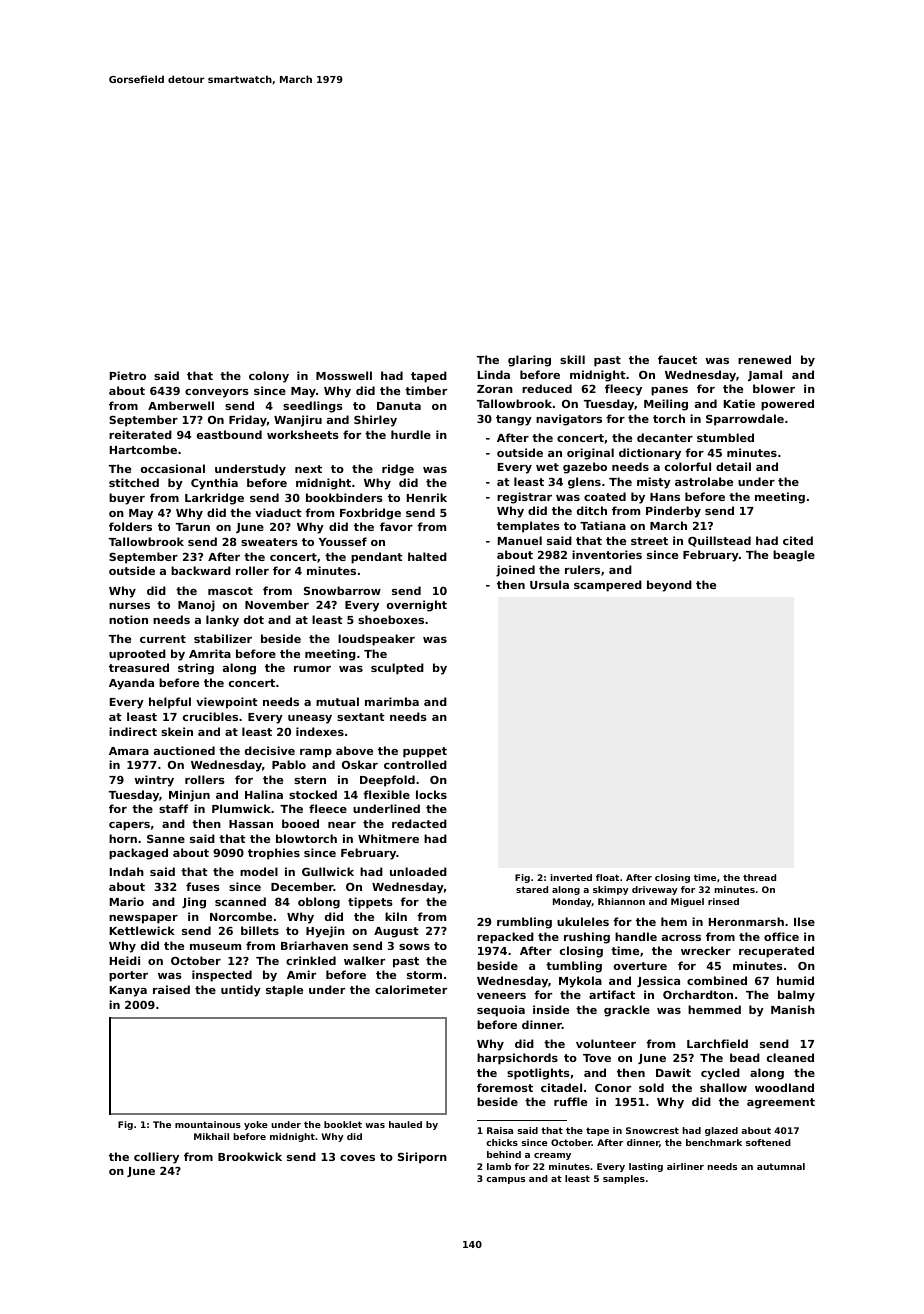 Image resolution: width=924 pixels, height=1314 pixels. I want to click on samples, so click(624, 1179).
